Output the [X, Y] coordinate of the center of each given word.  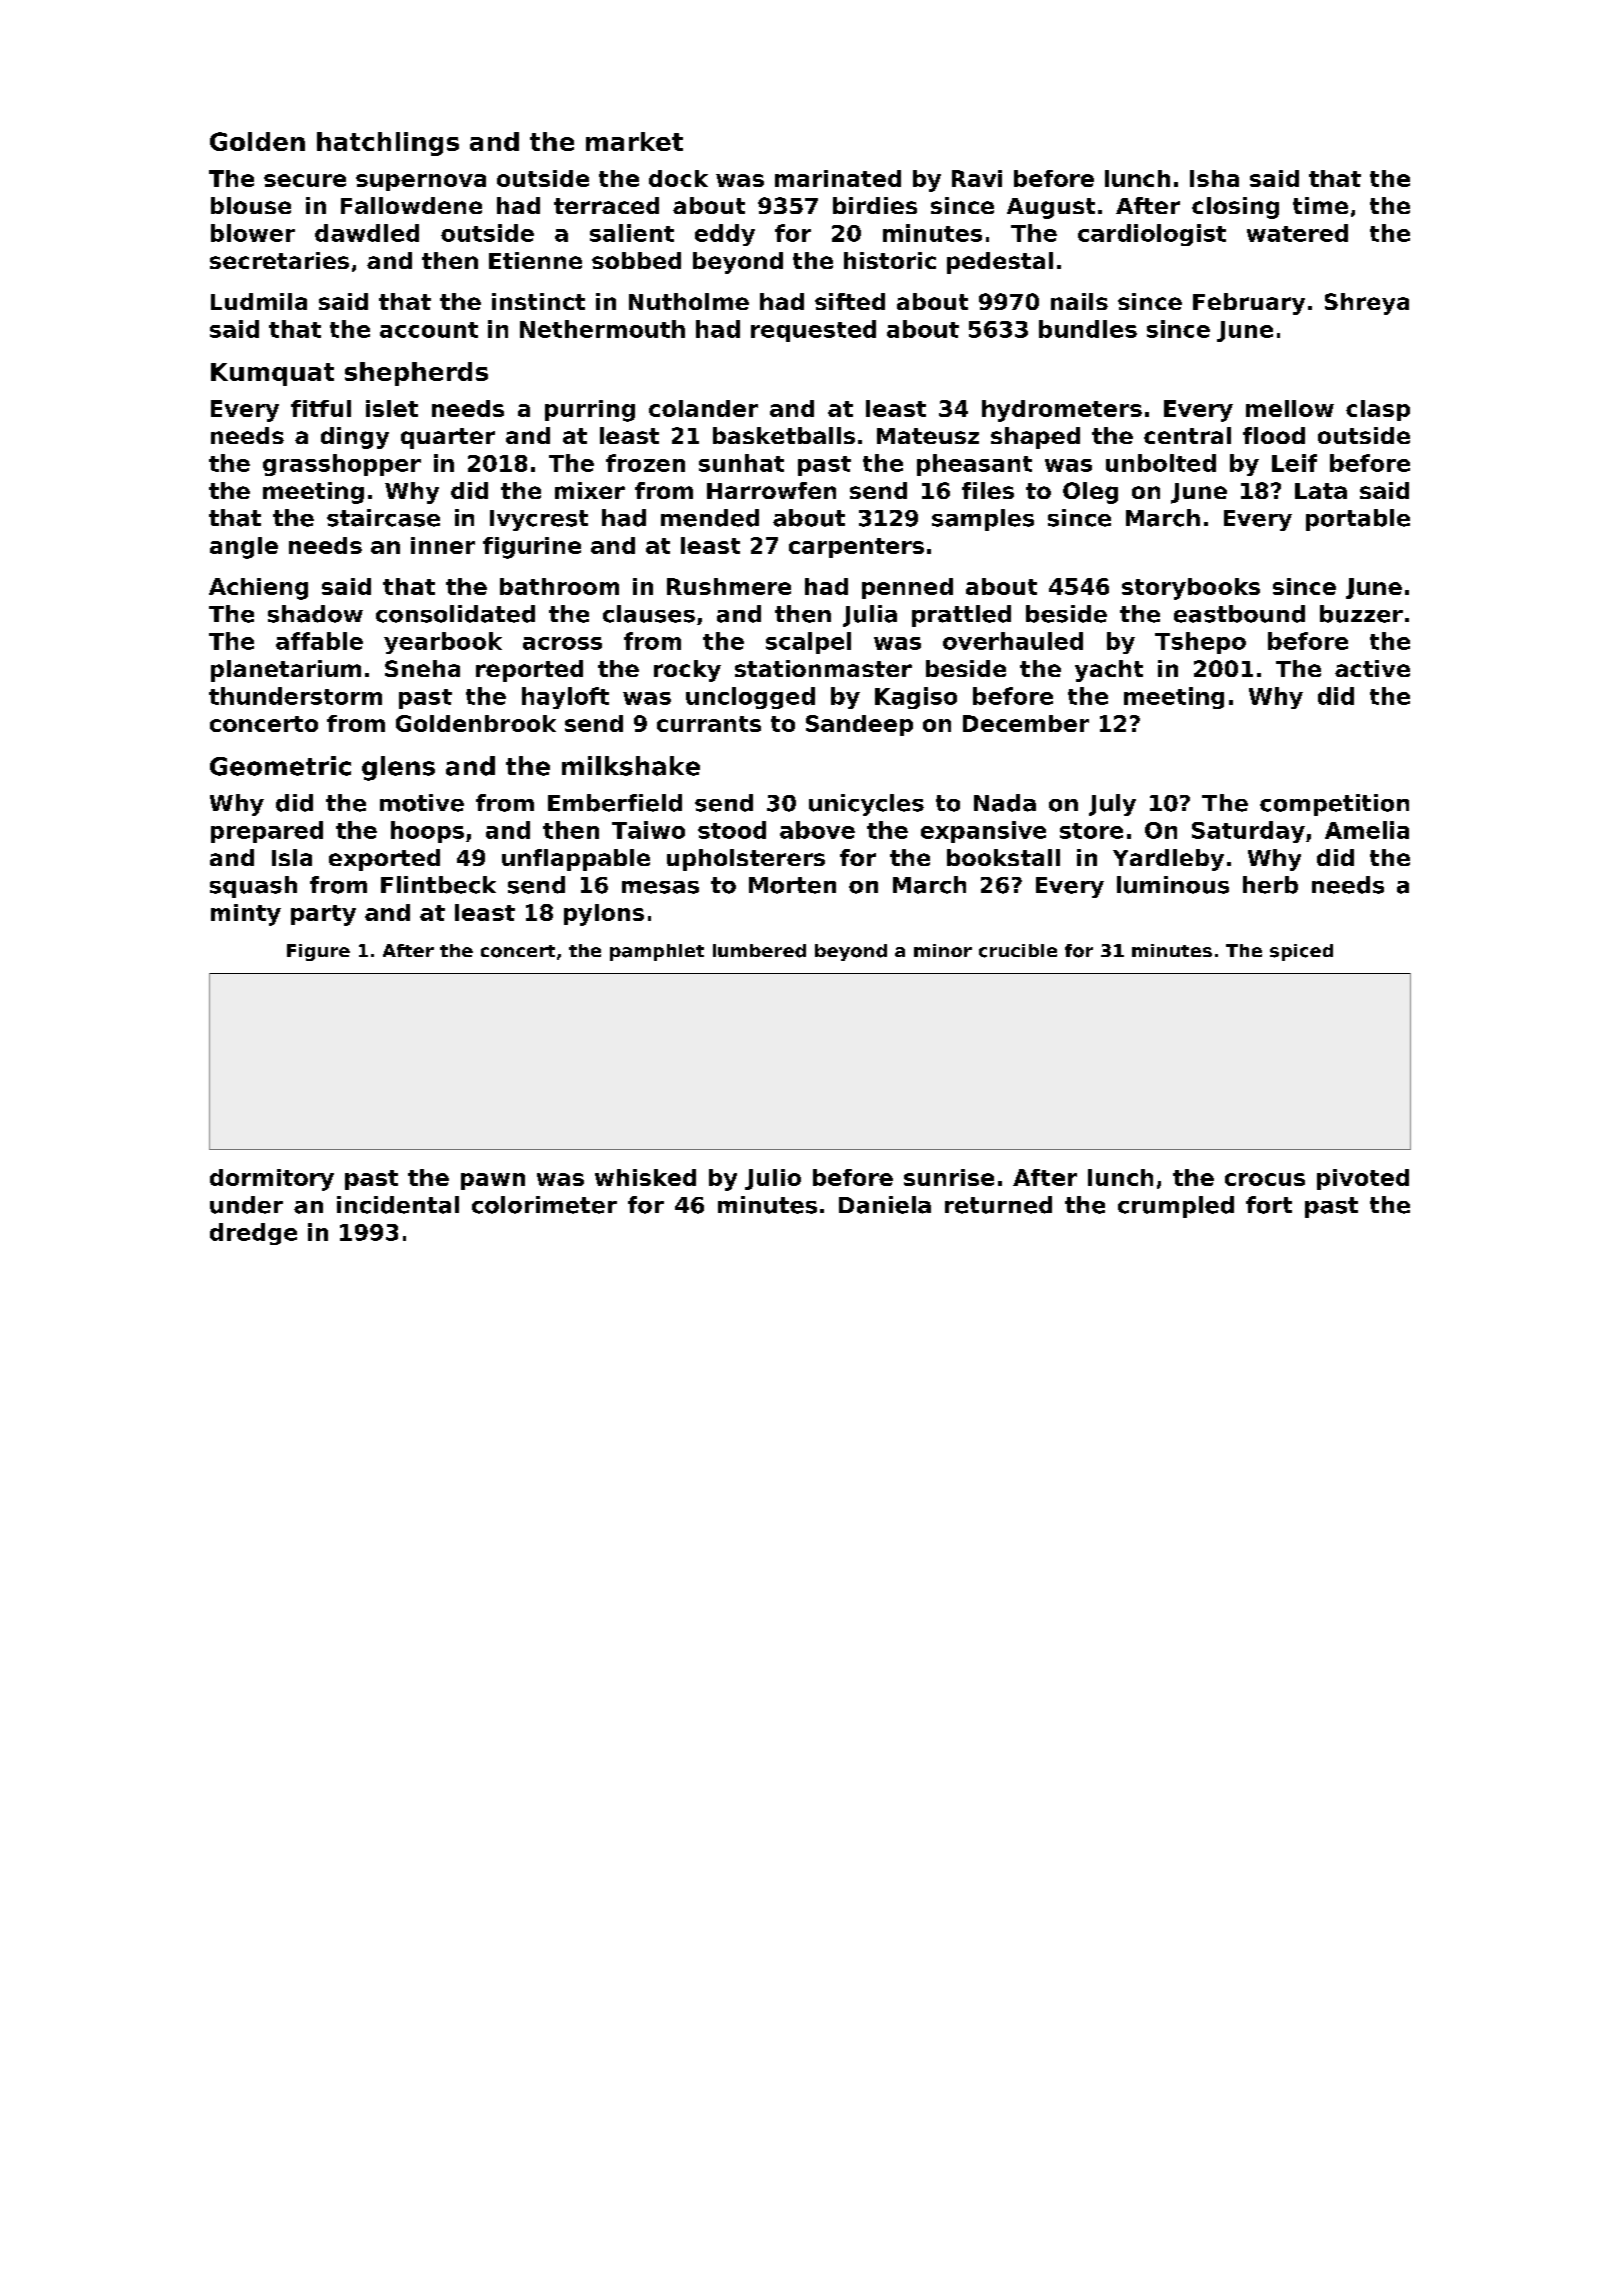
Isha [1214, 178]
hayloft [565, 698]
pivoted [1363, 1179]
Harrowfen [771, 490]
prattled [961, 616]
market [634, 141]
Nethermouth [602, 329]
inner [443, 545]
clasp [1378, 410]
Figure [318, 952]
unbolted [1161, 463]
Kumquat [272, 374]
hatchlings [388, 144]
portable [1358, 520]
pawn [493, 1181]
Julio [773, 1179]
